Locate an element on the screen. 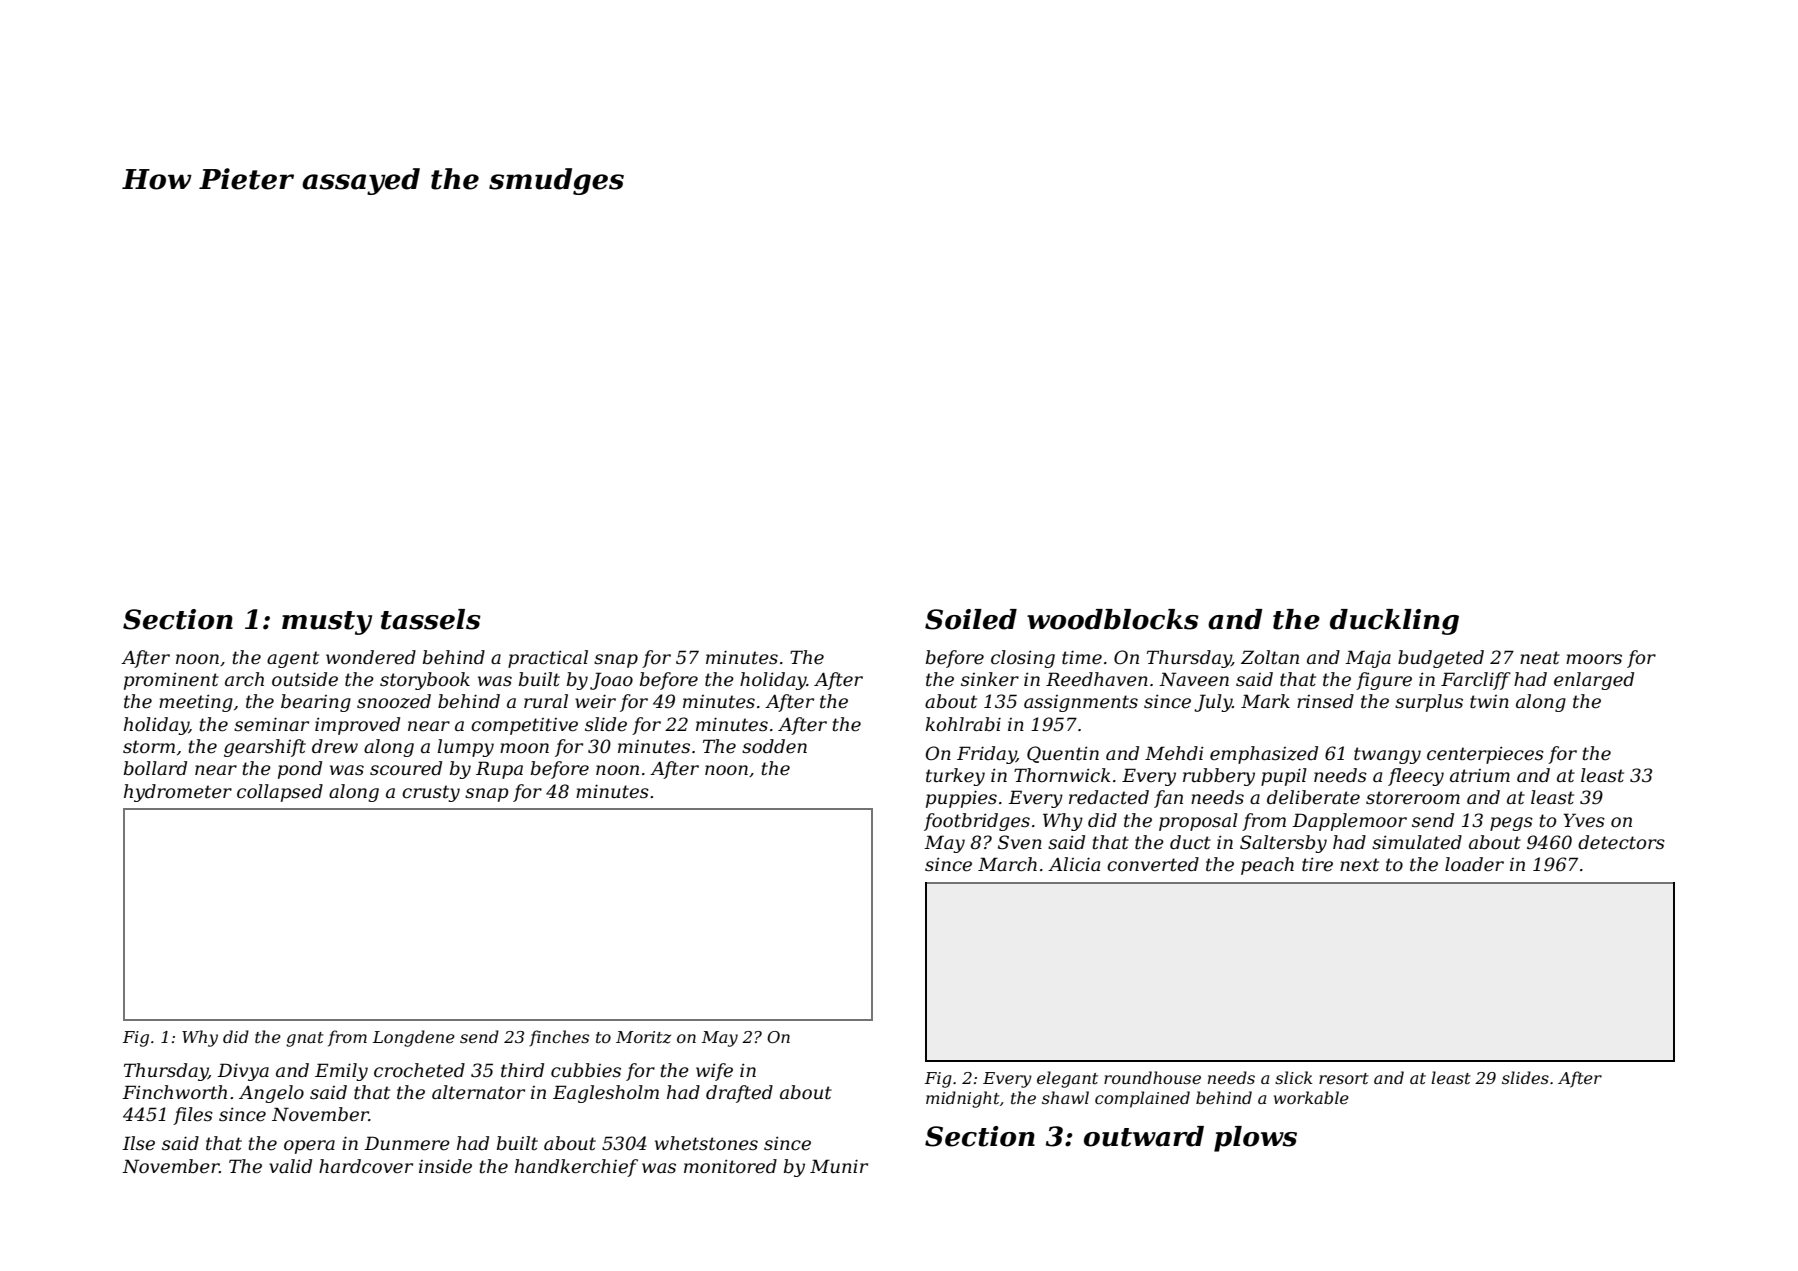 This screenshot has height=1271, width=1798. competitive is located at coordinates (524, 726).
